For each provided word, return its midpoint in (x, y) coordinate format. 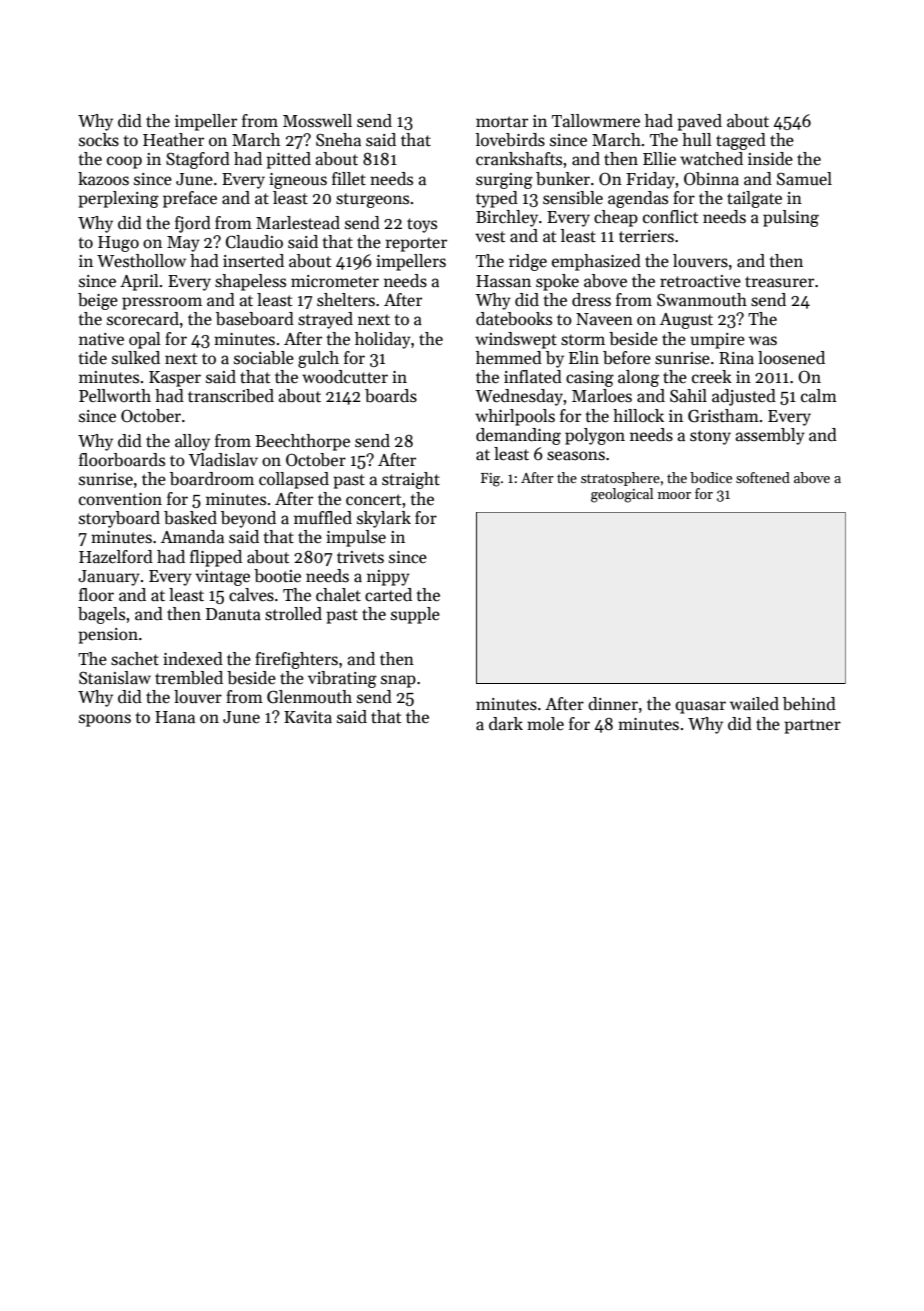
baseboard (255, 319)
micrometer (335, 281)
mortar (502, 121)
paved (699, 122)
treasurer (779, 282)
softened (763, 477)
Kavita (308, 717)
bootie (277, 576)
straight (411, 480)
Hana (175, 717)
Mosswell (317, 121)
